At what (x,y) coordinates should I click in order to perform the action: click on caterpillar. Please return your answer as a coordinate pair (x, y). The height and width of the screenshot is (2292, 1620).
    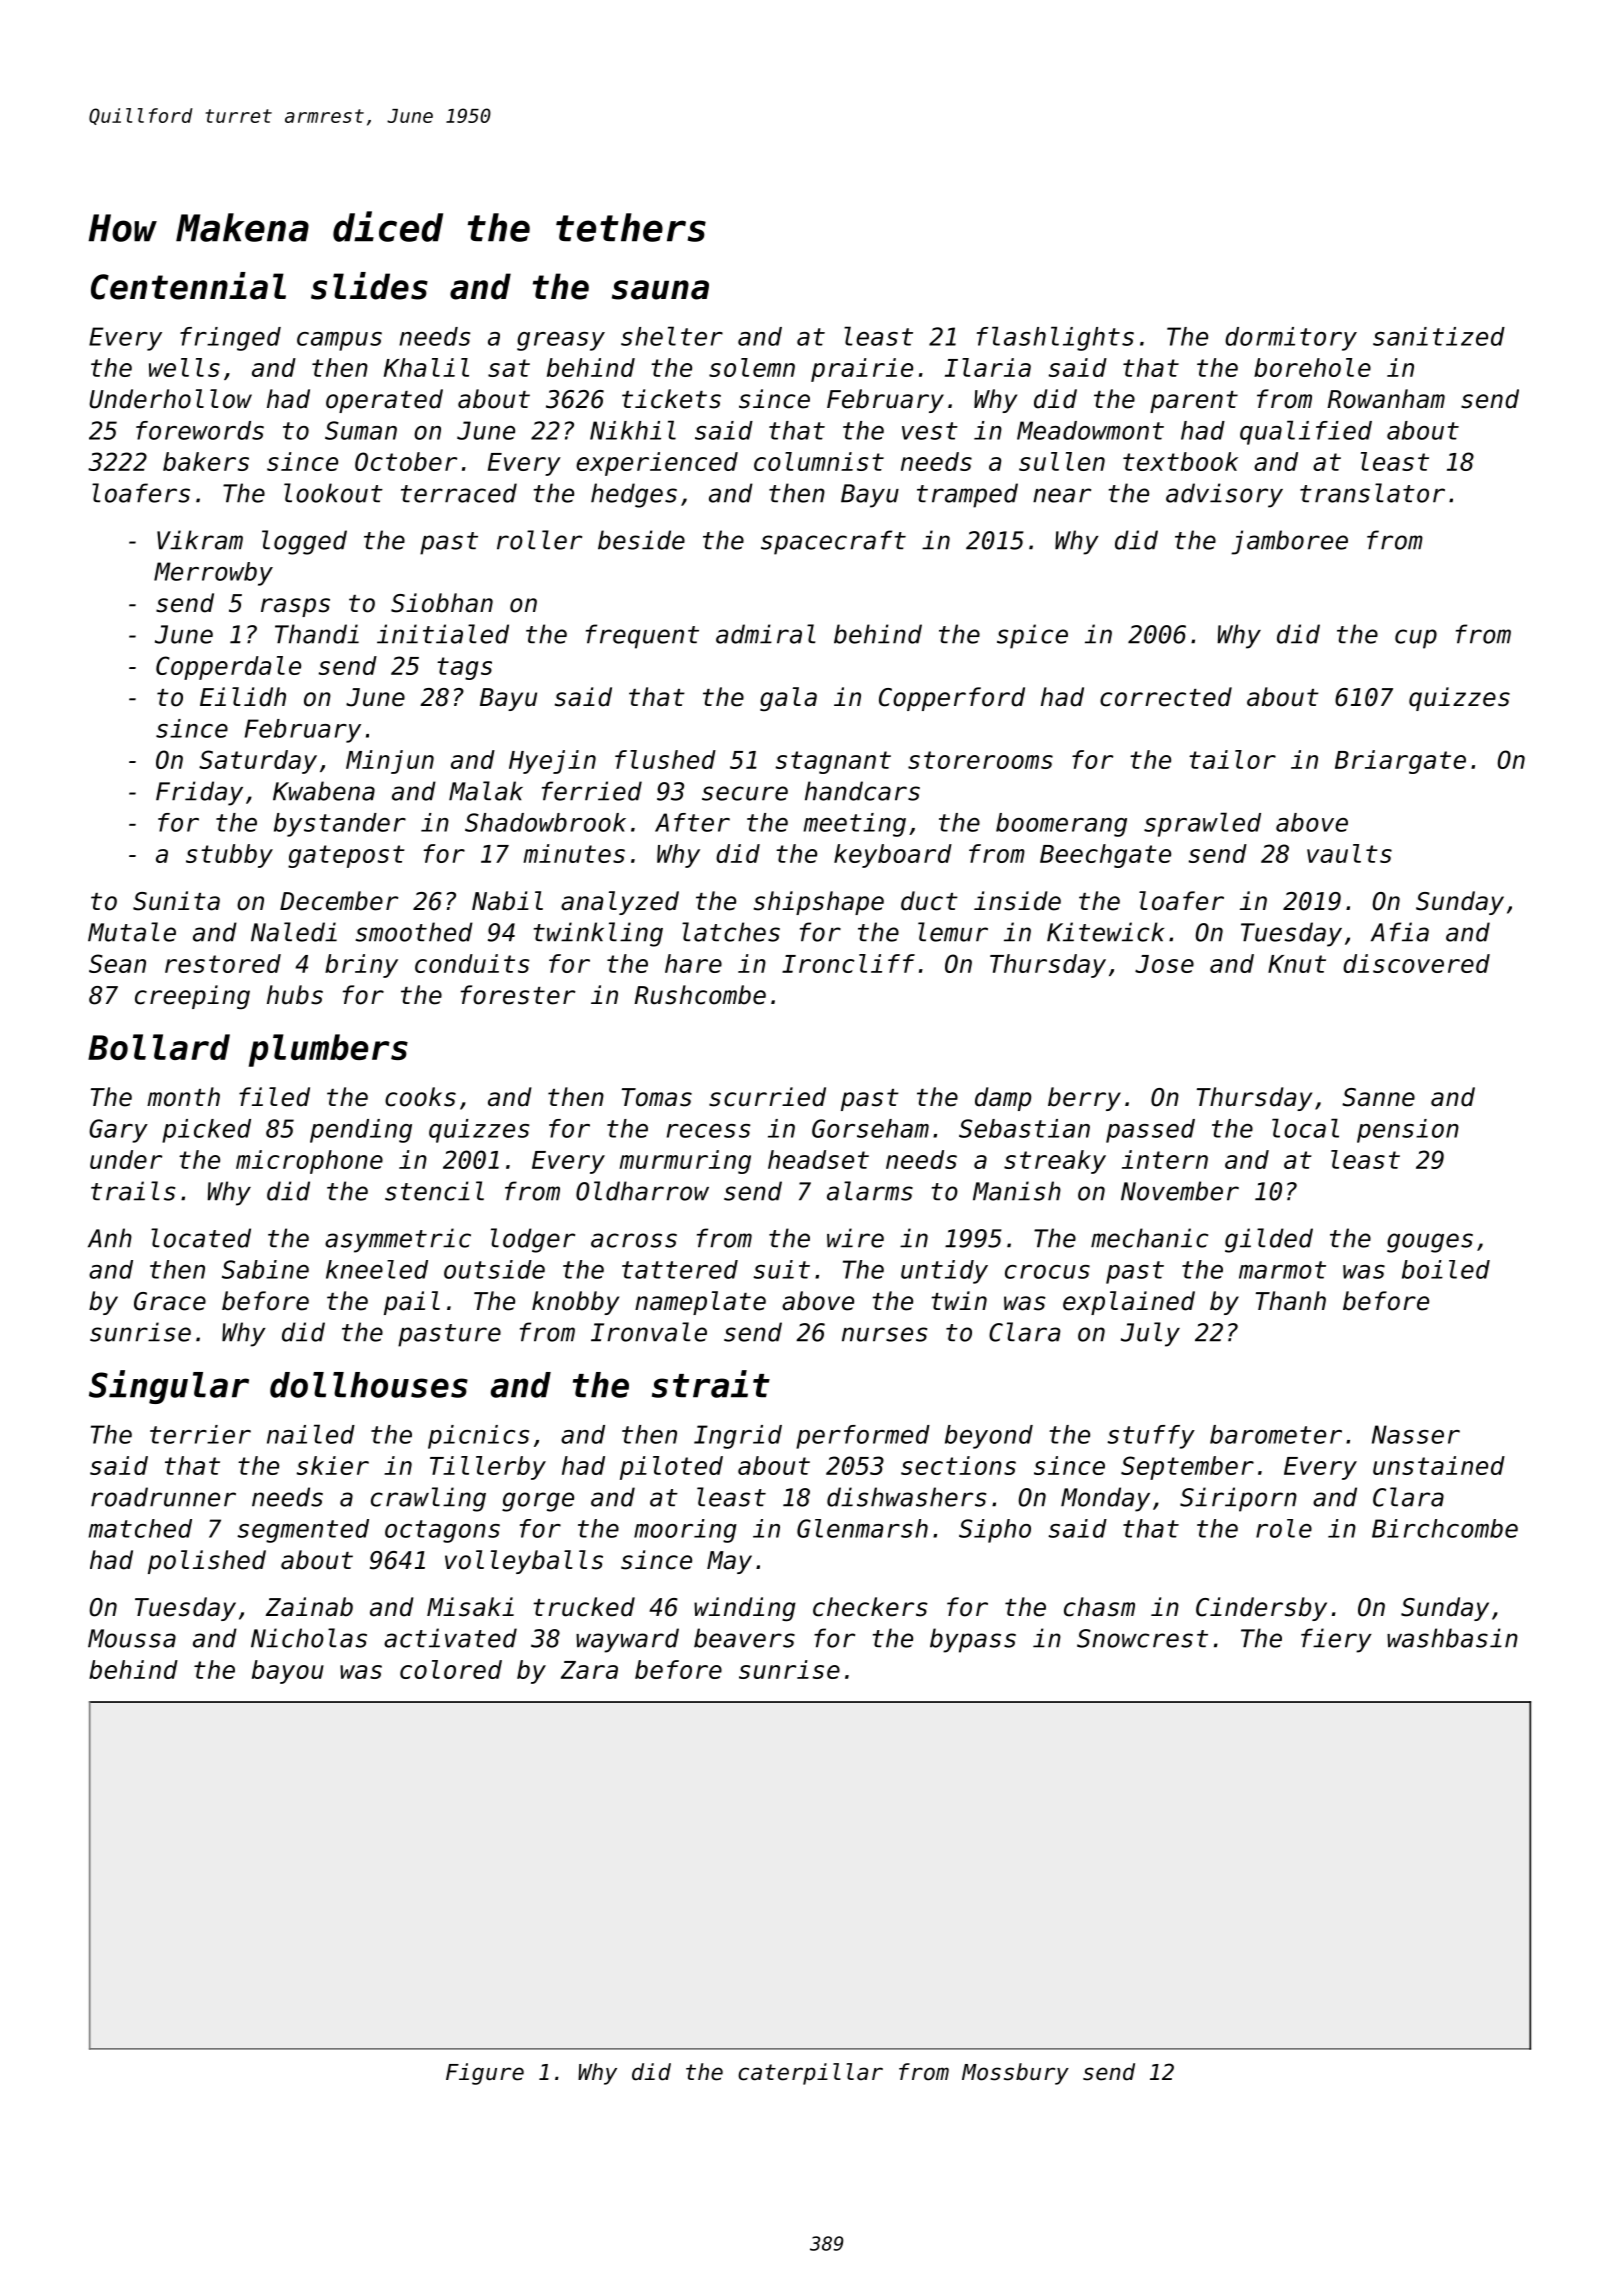
    Looking at the image, I should click on (810, 2074).
